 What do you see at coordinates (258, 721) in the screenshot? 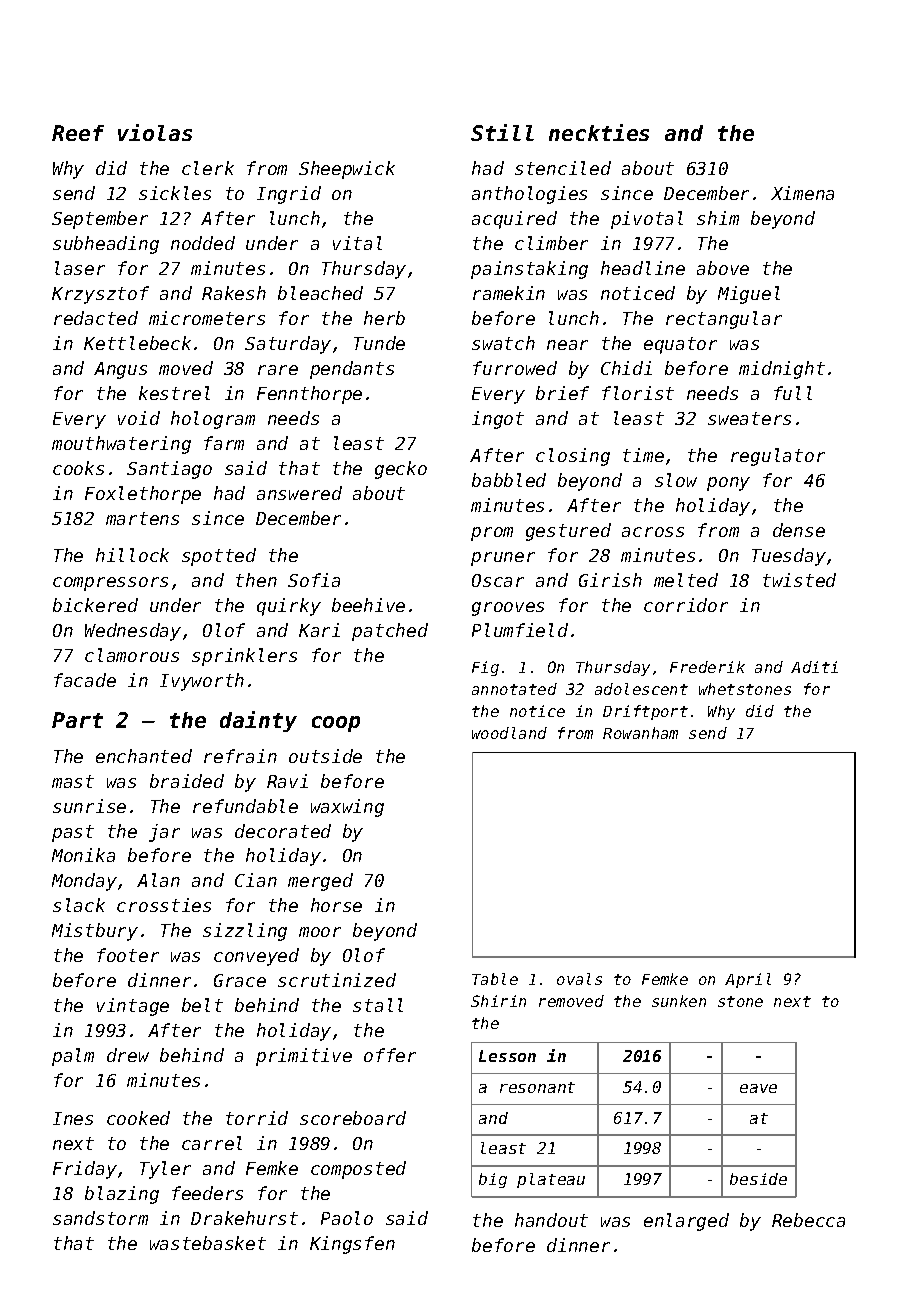
I see `dainty` at bounding box center [258, 721].
